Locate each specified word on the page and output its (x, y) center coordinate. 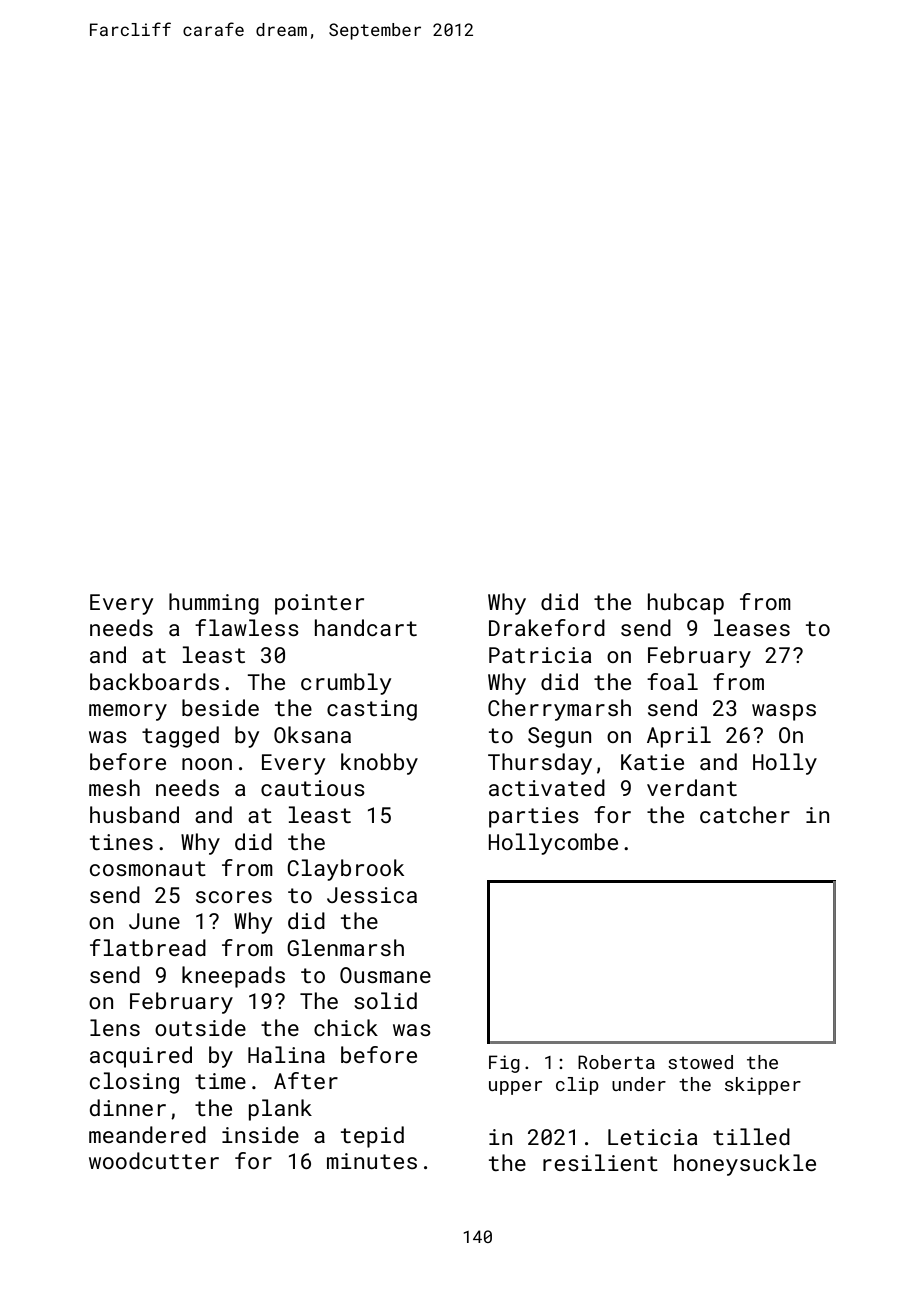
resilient (600, 1162)
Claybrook (345, 870)
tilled (751, 1136)
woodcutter (154, 1160)
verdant (692, 787)
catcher (745, 814)
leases (752, 627)
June (154, 921)
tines (121, 842)
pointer (319, 604)
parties (534, 817)
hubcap (686, 604)
